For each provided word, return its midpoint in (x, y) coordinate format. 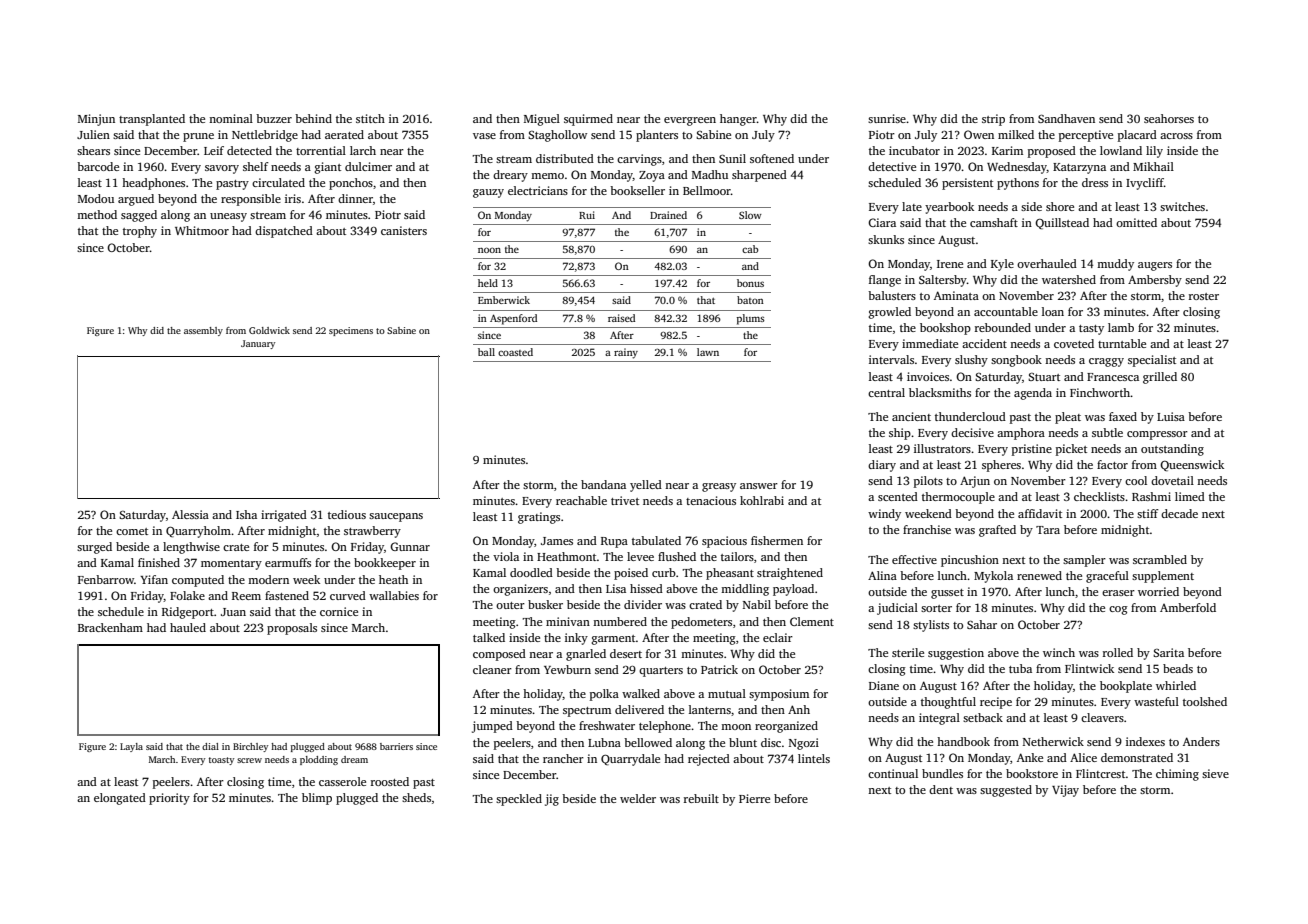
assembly (203, 331)
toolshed (1205, 701)
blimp (317, 799)
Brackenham (110, 627)
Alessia (190, 514)
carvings (639, 160)
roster (1204, 296)
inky (576, 639)
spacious (724, 542)
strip (993, 120)
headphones (153, 184)
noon (489, 250)
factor (1112, 464)
